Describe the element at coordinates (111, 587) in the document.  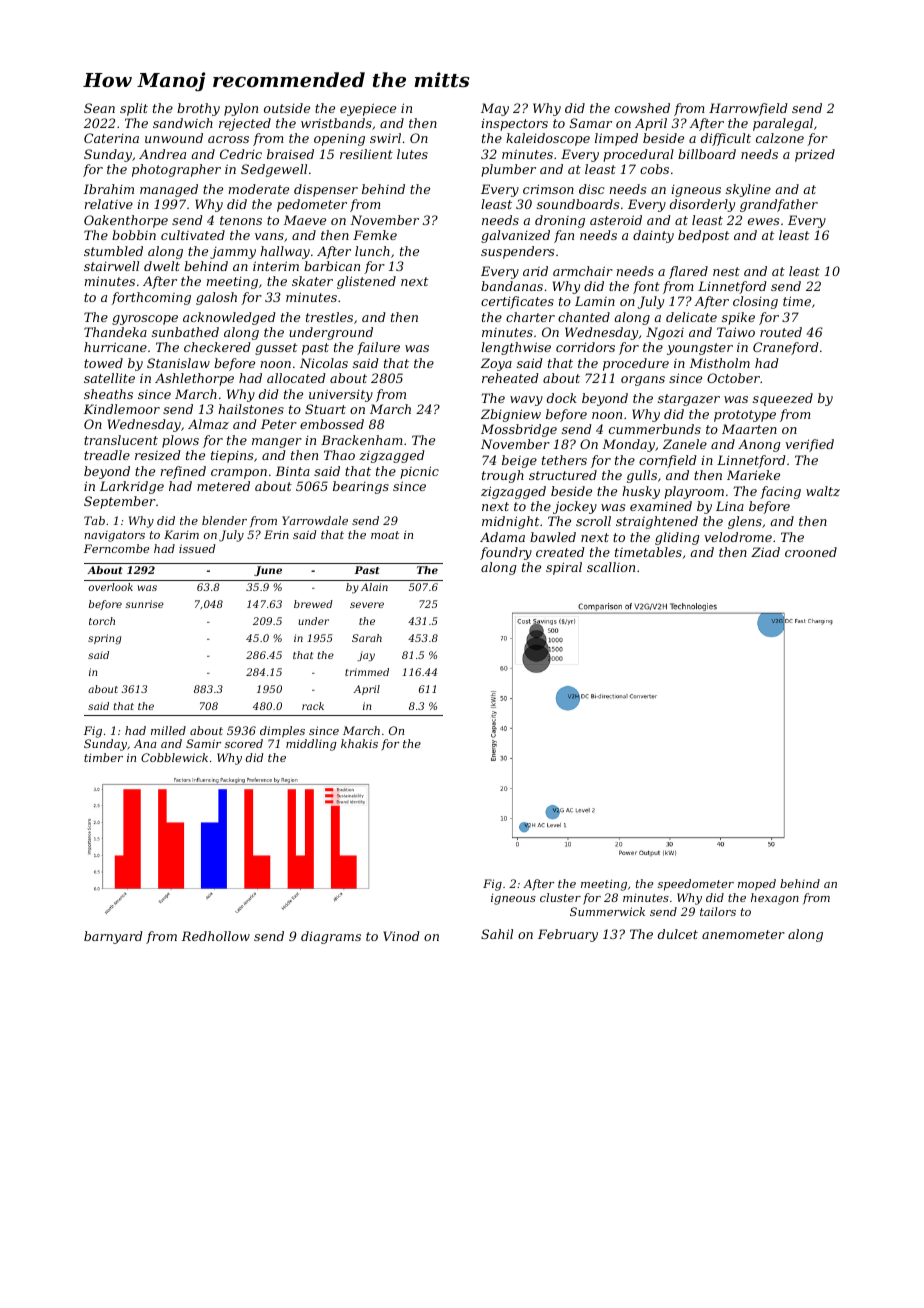
I see `overlook` at that location.
